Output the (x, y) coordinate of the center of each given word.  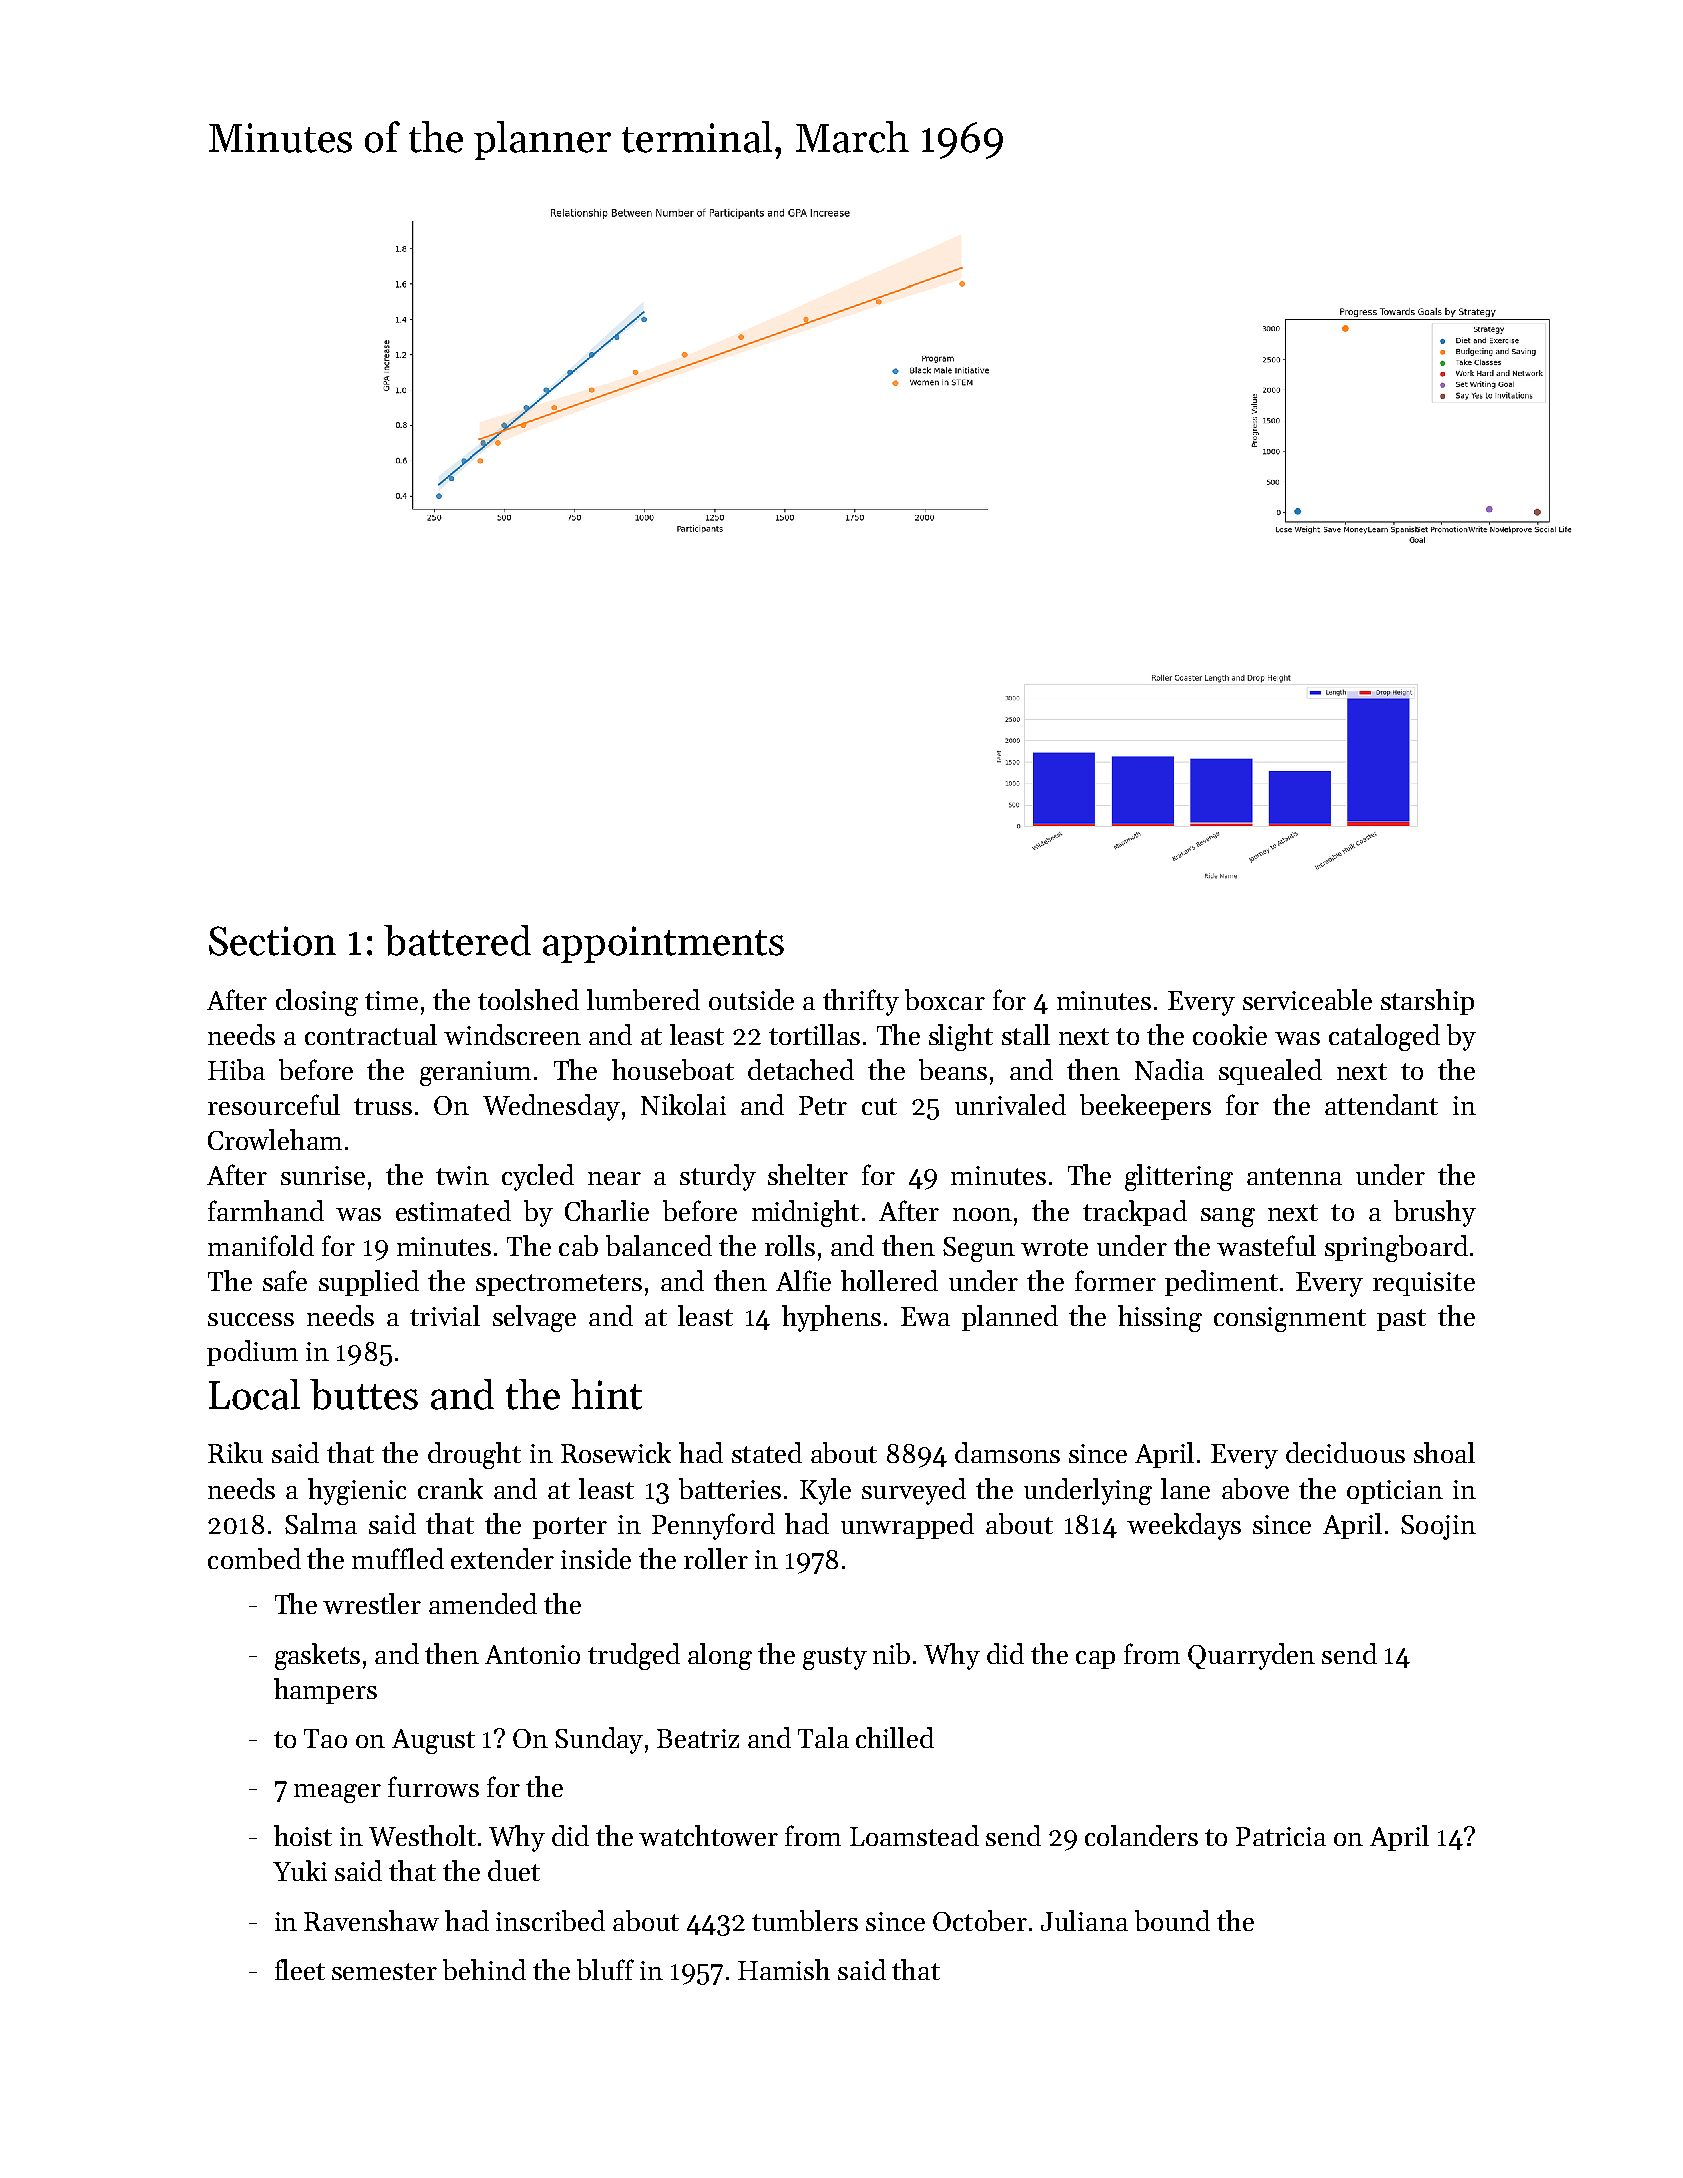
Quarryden (1251, 1656)
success (251, 1319)
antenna (1294, 1176)
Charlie (607, 1210)
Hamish (784, 1969)
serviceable (1307, 999)
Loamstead (914, 1835)
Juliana (1084, 1920)
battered (457, 940)
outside (751, 999)
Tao (325, 1738)
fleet (300, 1969)
